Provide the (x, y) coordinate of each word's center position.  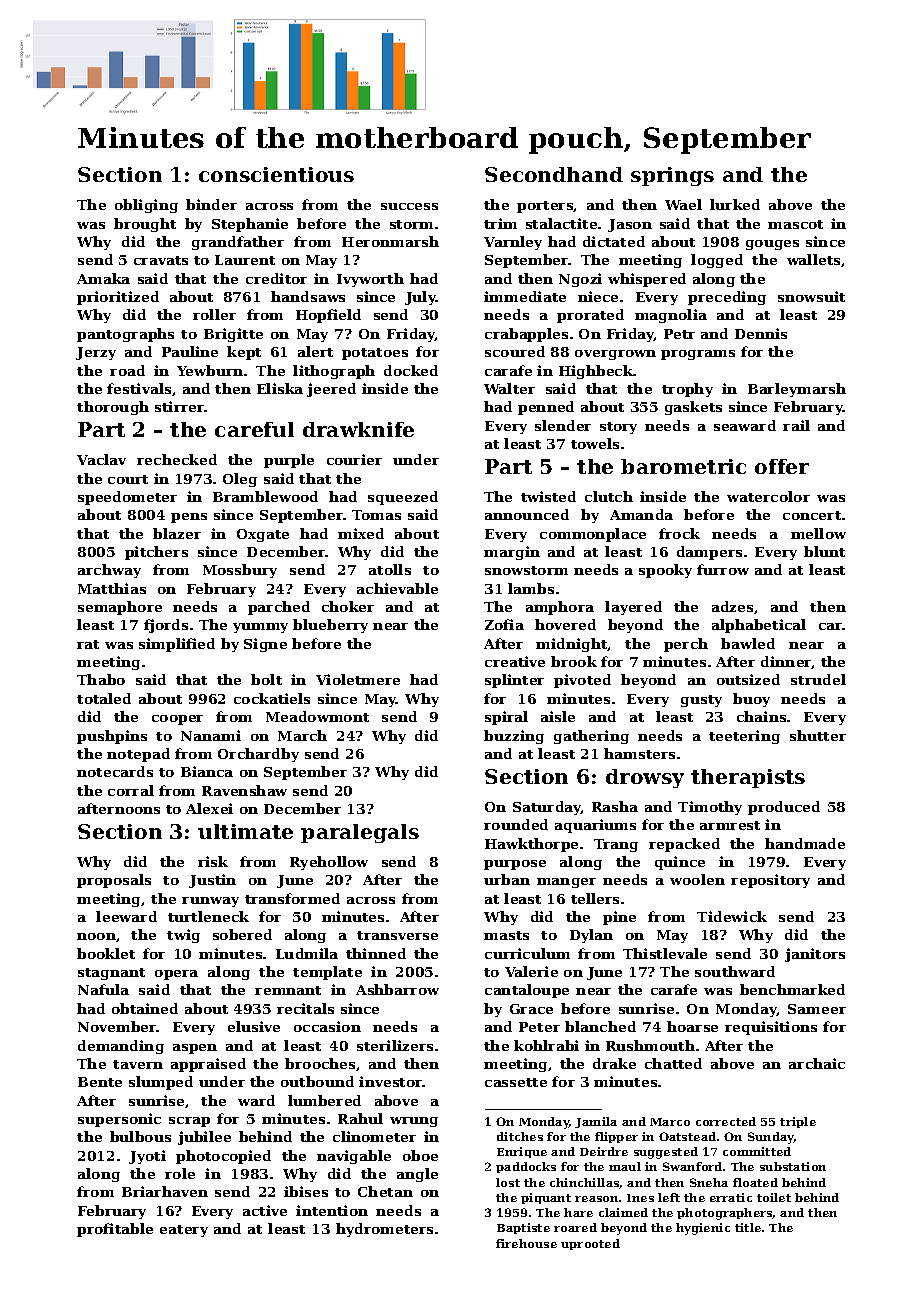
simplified (177, 645)
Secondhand (554, 174)
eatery (184, 1231)
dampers (709, 553)
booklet (106, 953)
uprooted (590, 1244)
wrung (414, 1122)
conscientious (276, 174)
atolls (390, 569)
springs (672, 176)
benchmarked (792, 989)
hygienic (703, 1229)
